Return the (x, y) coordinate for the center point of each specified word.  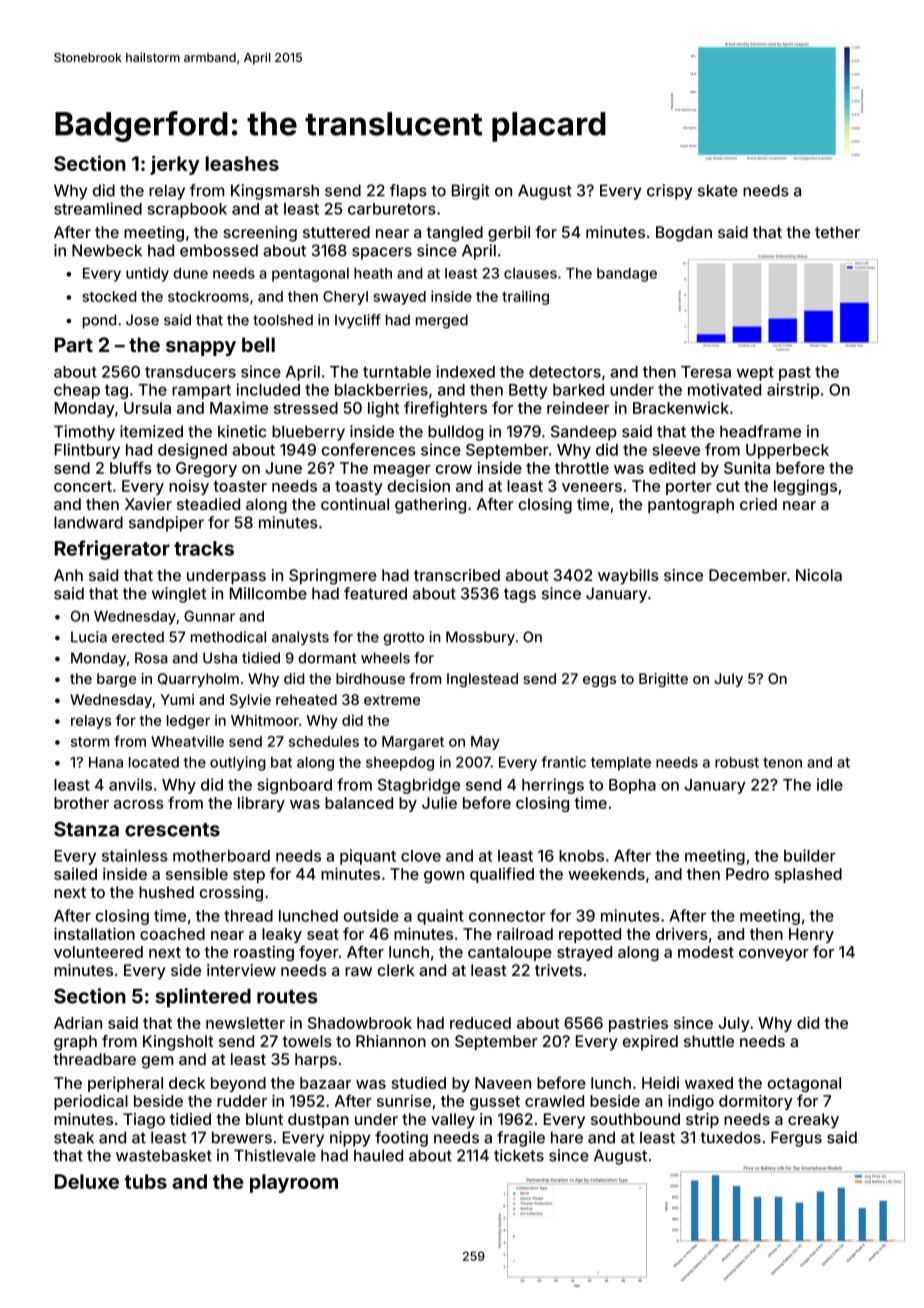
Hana (106, 762)
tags (520, 595)
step (249, 876)
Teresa (706, 372)
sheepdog (400, 764)
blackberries (381, 389)
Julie (439, 803)
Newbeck (107, 250)
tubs (145, 1181)
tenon (782, 762)
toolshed (283, 320)
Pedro (747, 874)
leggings (805, 487)
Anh (68, 575)
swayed (399, 298)
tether (837, 232)
